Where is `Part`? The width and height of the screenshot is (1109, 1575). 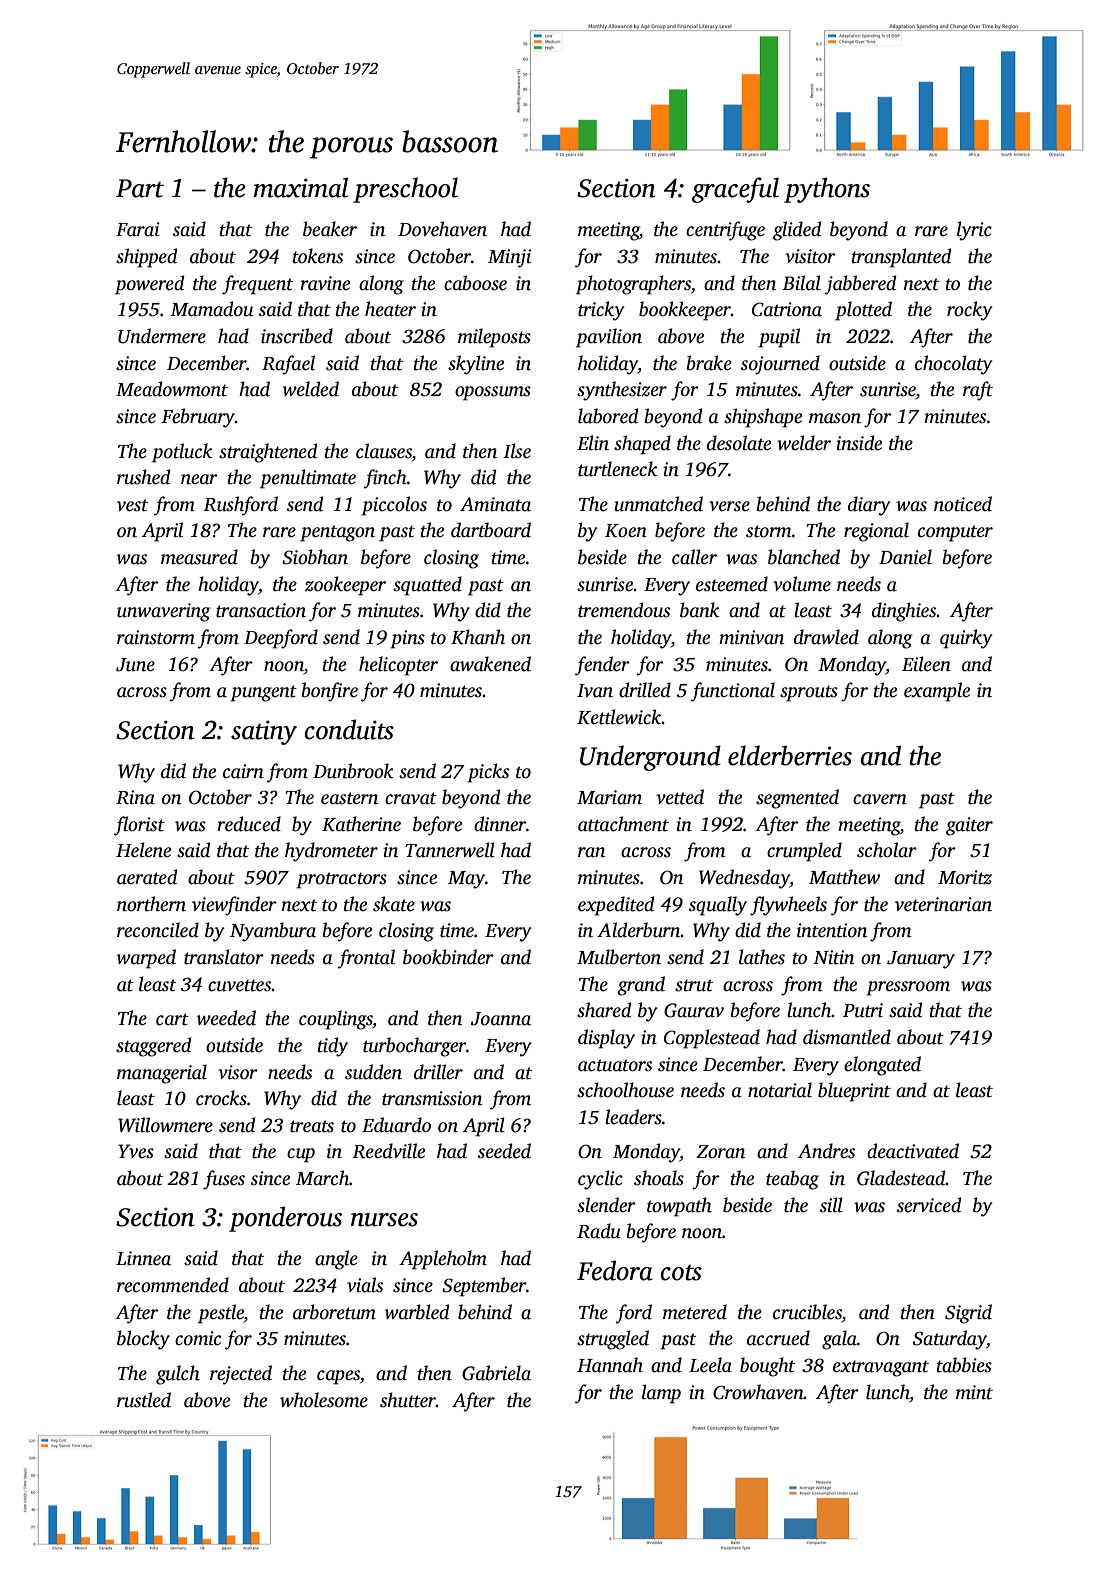 Part is located at coordinates (140, 188).
